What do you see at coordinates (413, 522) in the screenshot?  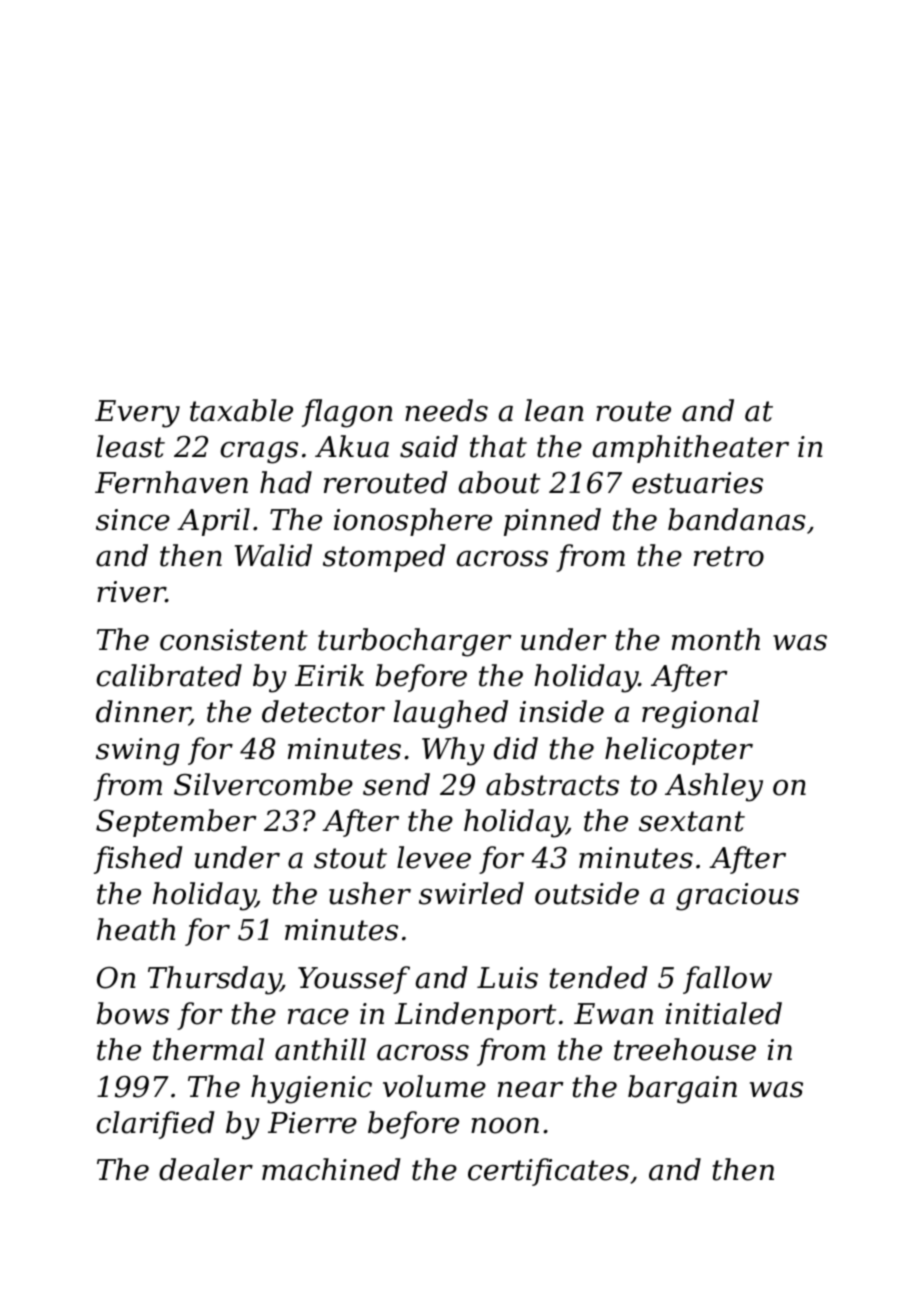 I see `ionosphere` at bounding box center [413, 522].
